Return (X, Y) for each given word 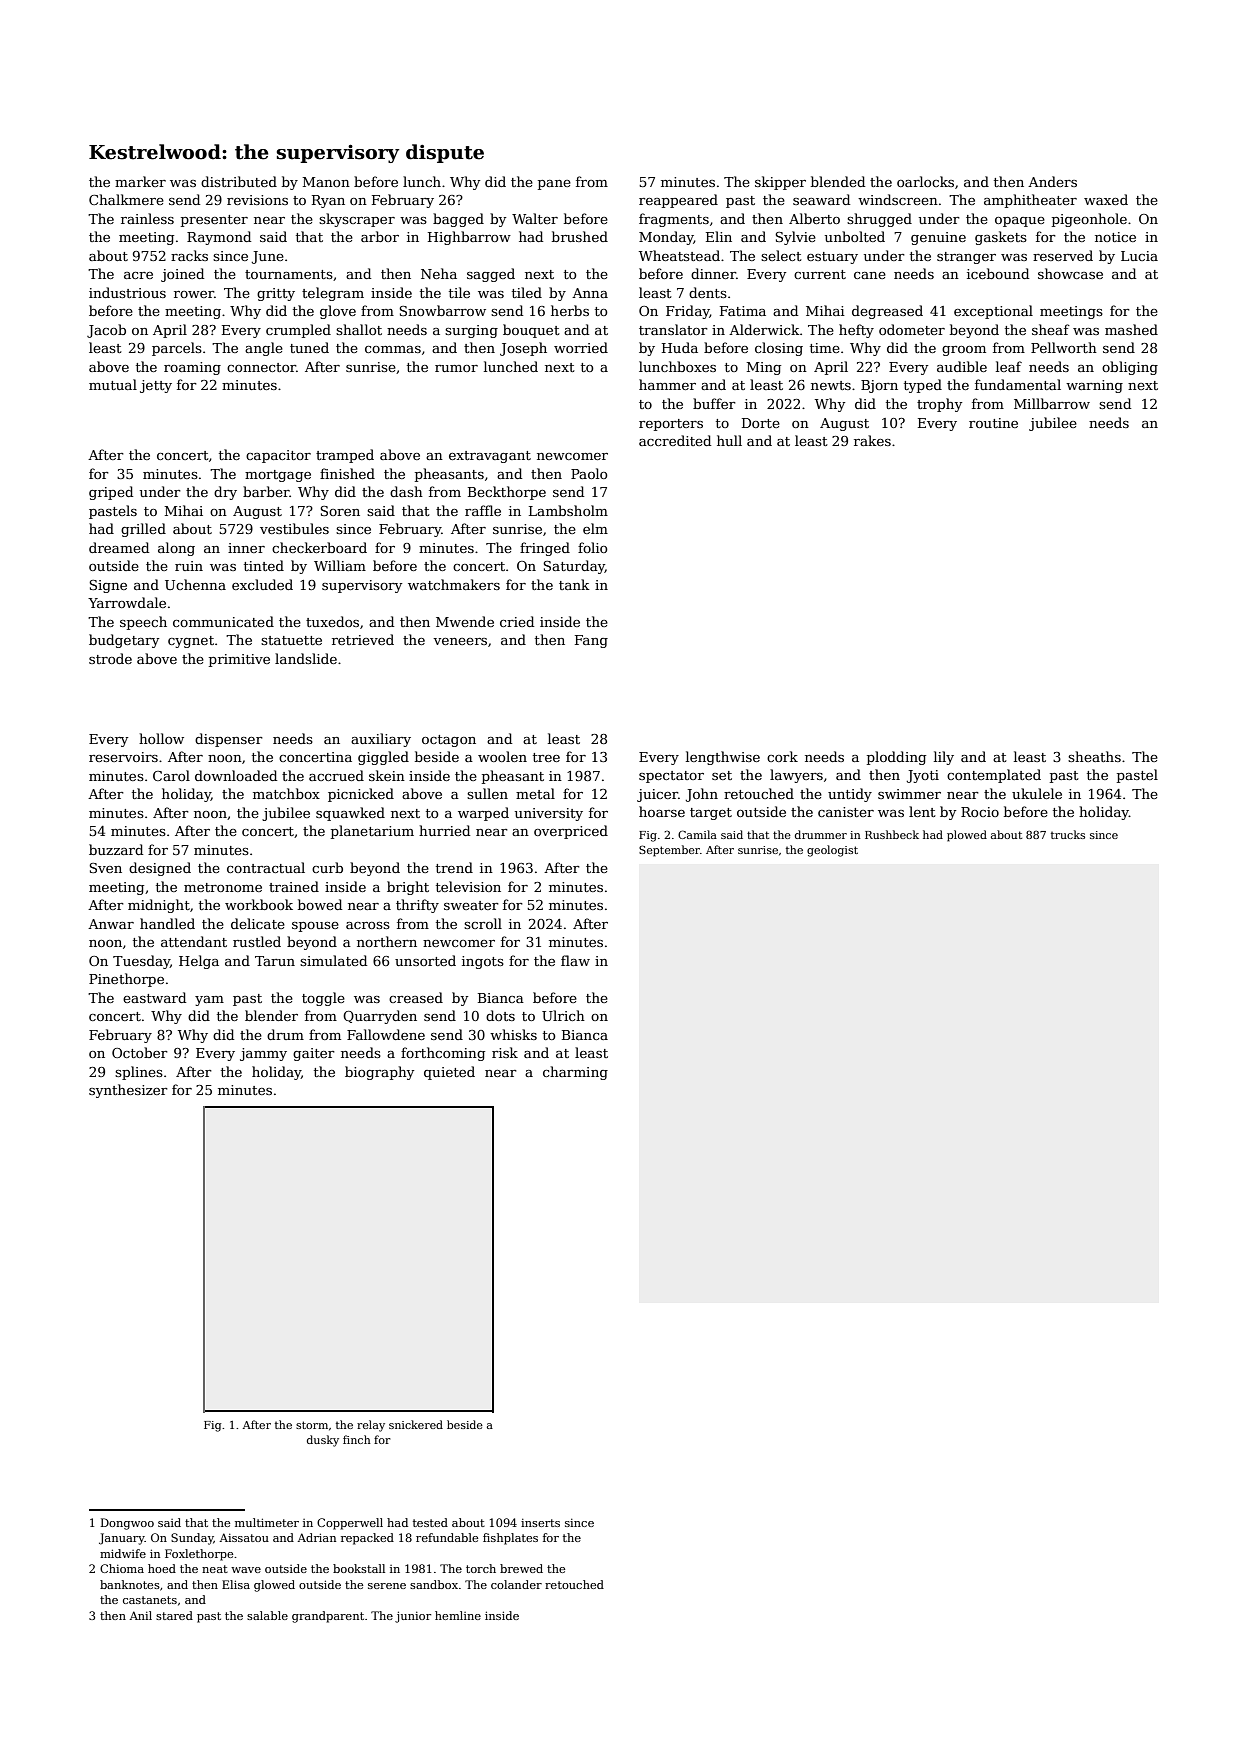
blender (271, 1015)
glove (338, 312)
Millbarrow (1052, 403)
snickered (416, 1424)
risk (505, 1052)
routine (993, 423)
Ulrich (563, 1015)
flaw (575, 960)
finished (347, 473)
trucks (1068, 834)
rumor (456, 368)
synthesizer (128, 1091)
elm (595, 528)
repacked (367, 1539)
